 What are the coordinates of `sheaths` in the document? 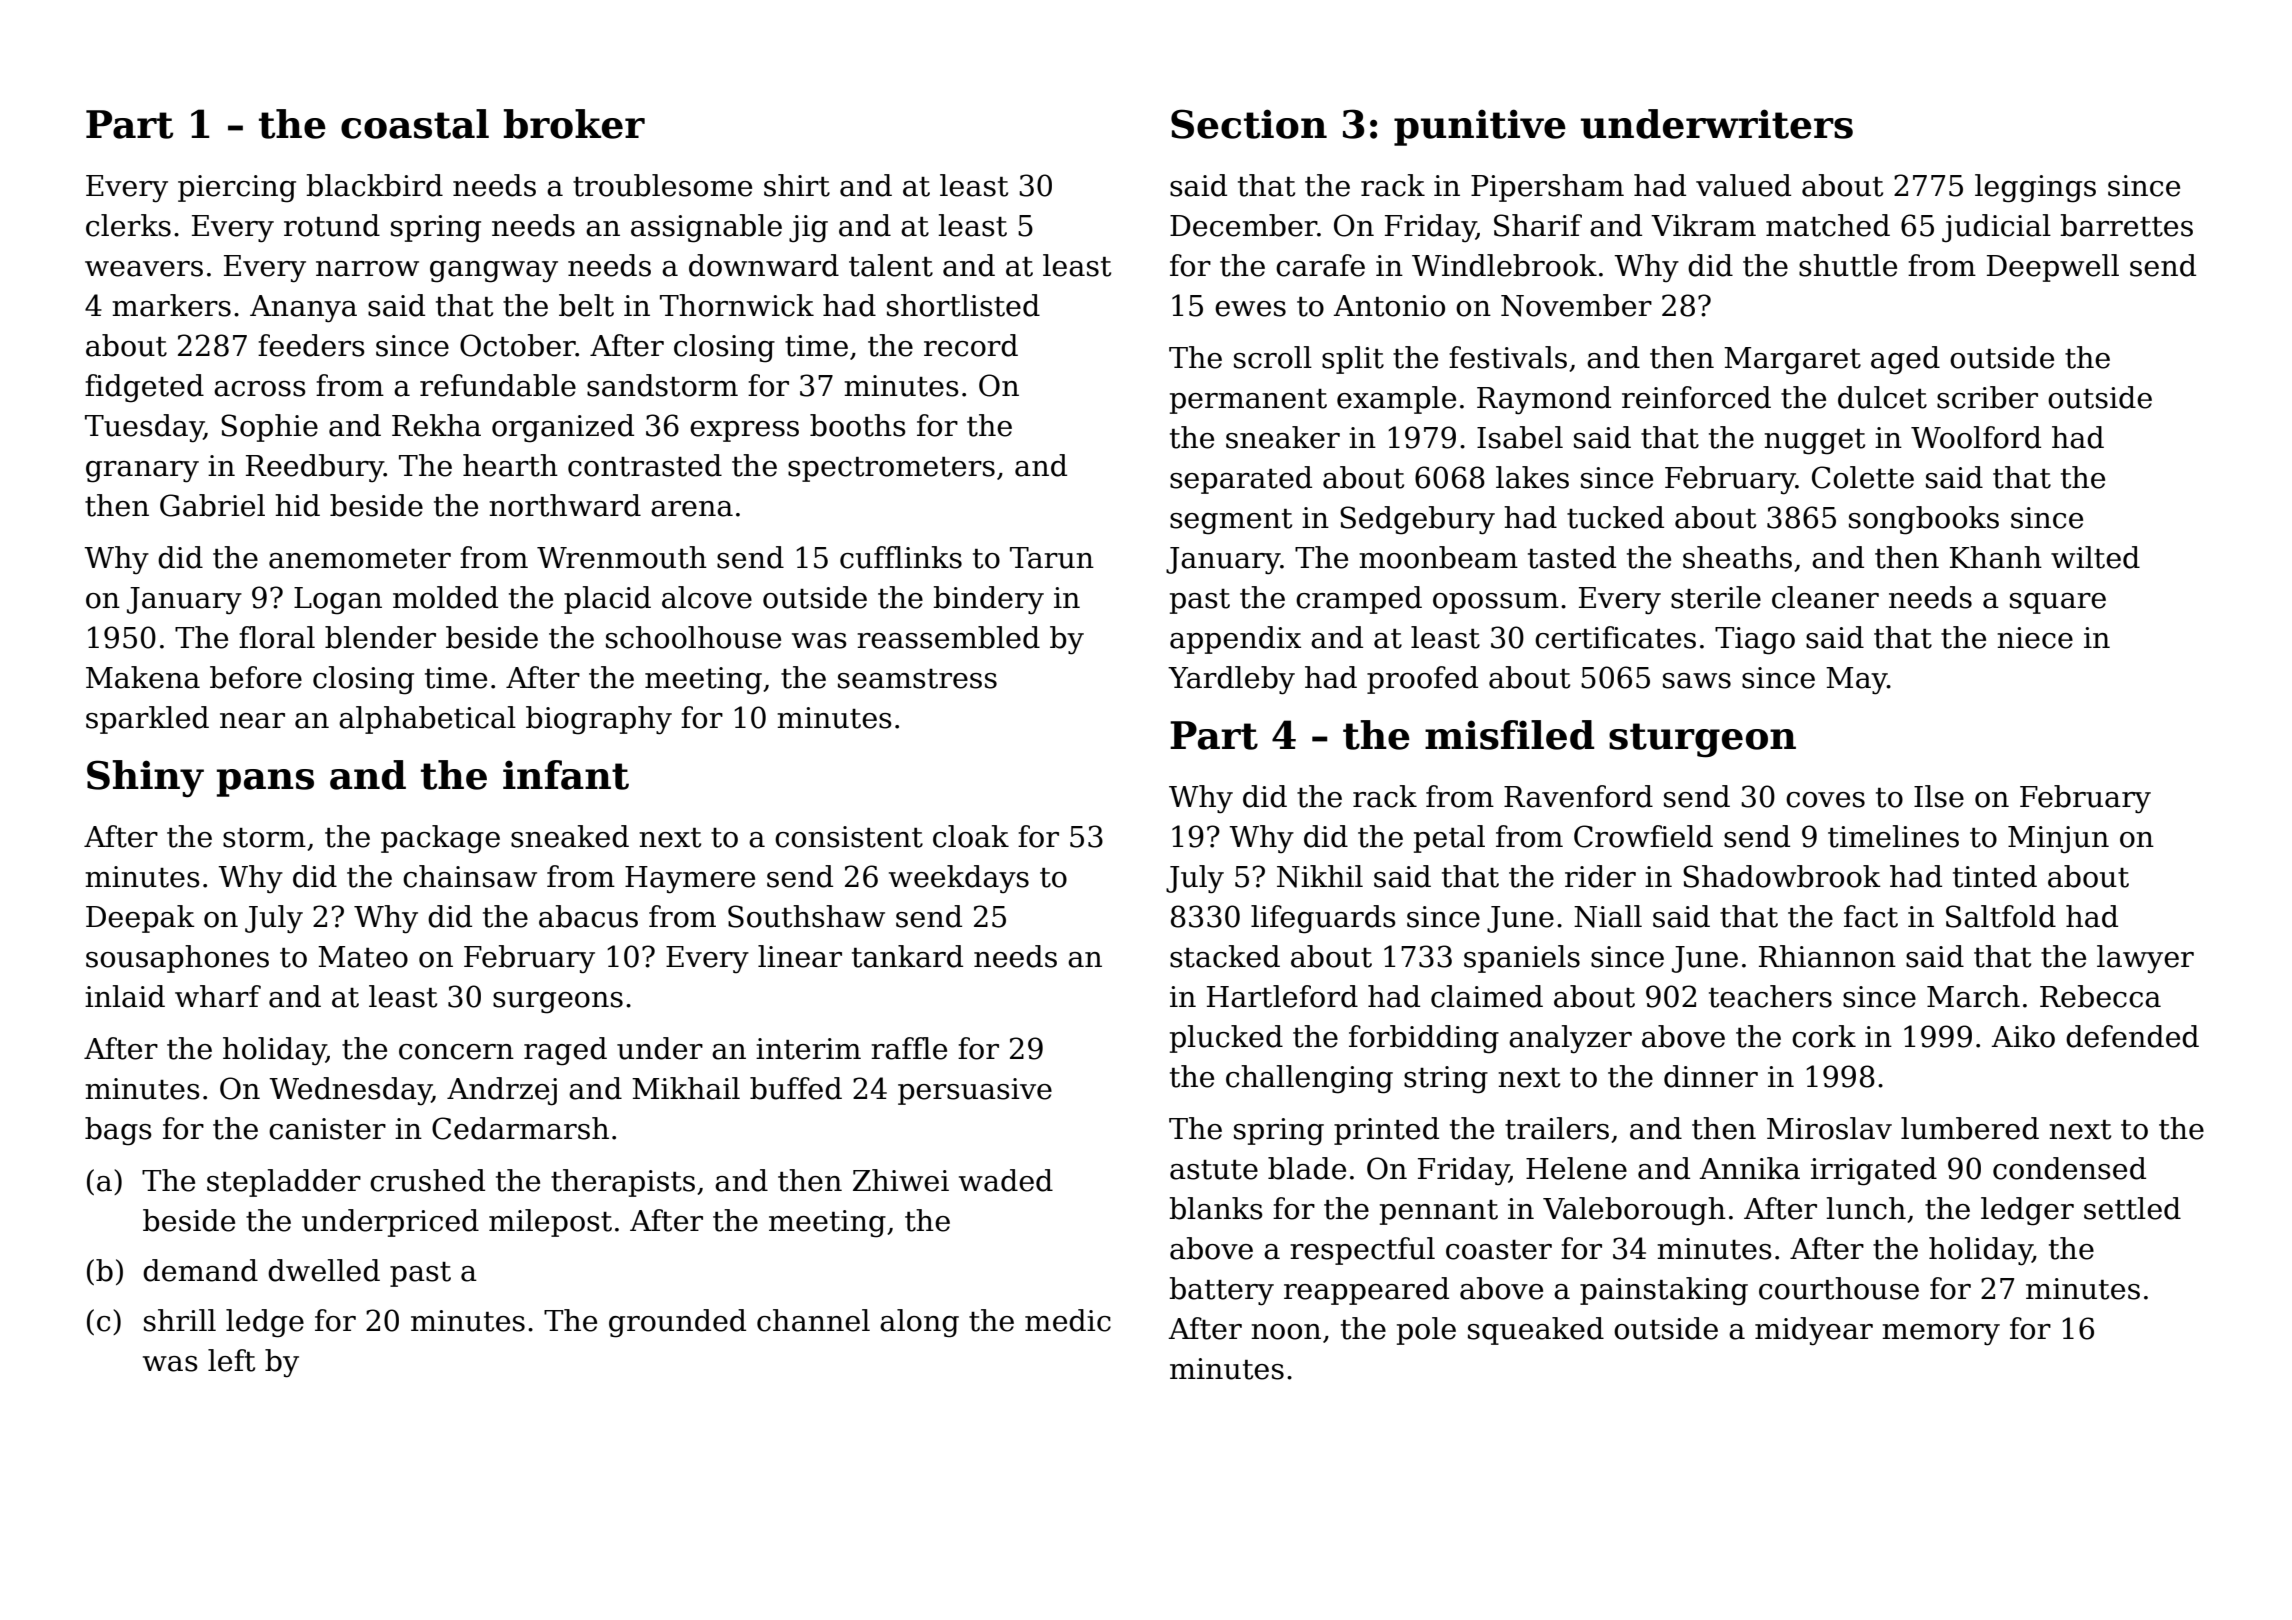 It's located at (1737, 557).
